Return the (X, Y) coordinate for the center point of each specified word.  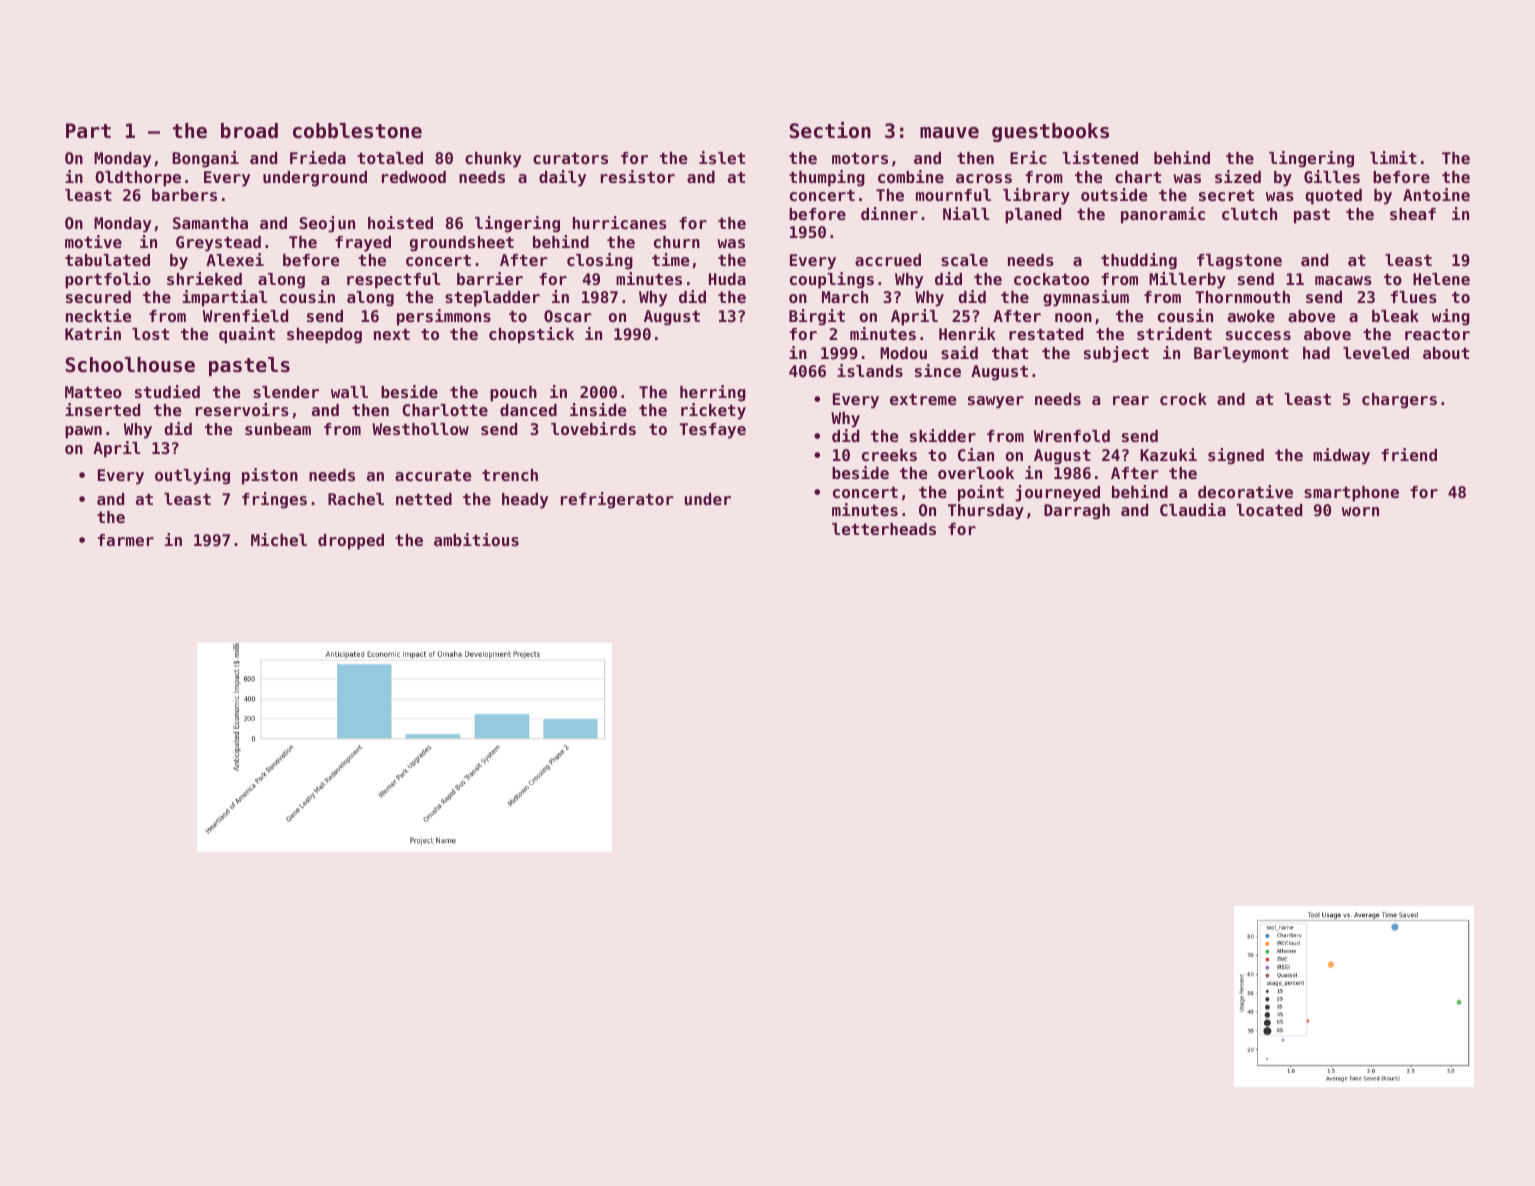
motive (93, 241)
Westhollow (420, 429)
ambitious (476, 539)
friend (1409, 454)
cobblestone (357, 131)
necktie (98, 315)
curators (570, 158)
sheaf (1413, 214)
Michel (279, 539)
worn (1360, 511)
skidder (943, 435)
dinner (889, 213)
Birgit (817, 317)
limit (1393, 157)
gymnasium (1086, 298)
